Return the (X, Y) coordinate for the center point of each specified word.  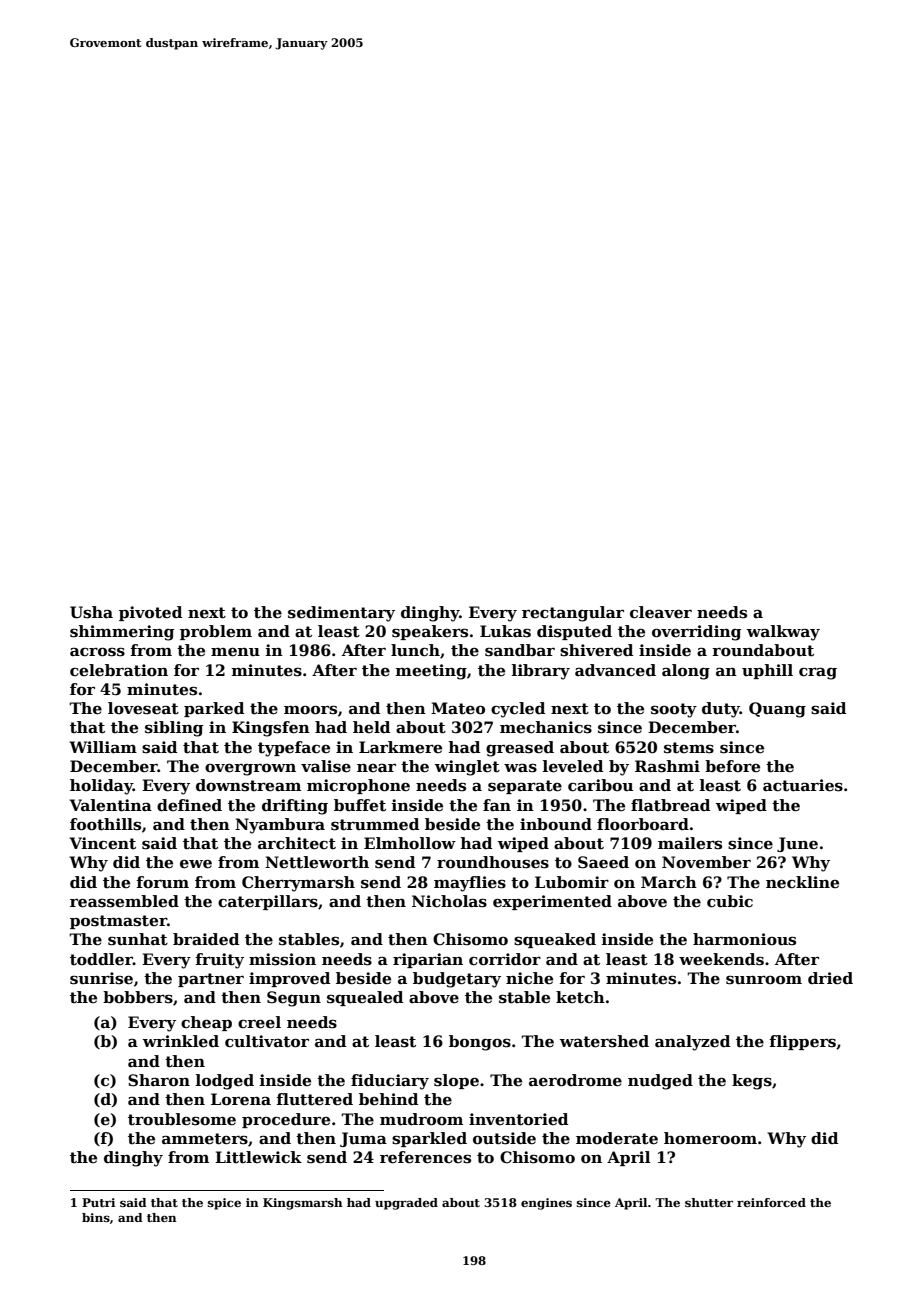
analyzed (692, 1043)
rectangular (573, 614)
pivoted (150, 613)
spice (224, 1204)
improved (289, 979)
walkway (783, 633)
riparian (428, 960)
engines (546, 1204)
